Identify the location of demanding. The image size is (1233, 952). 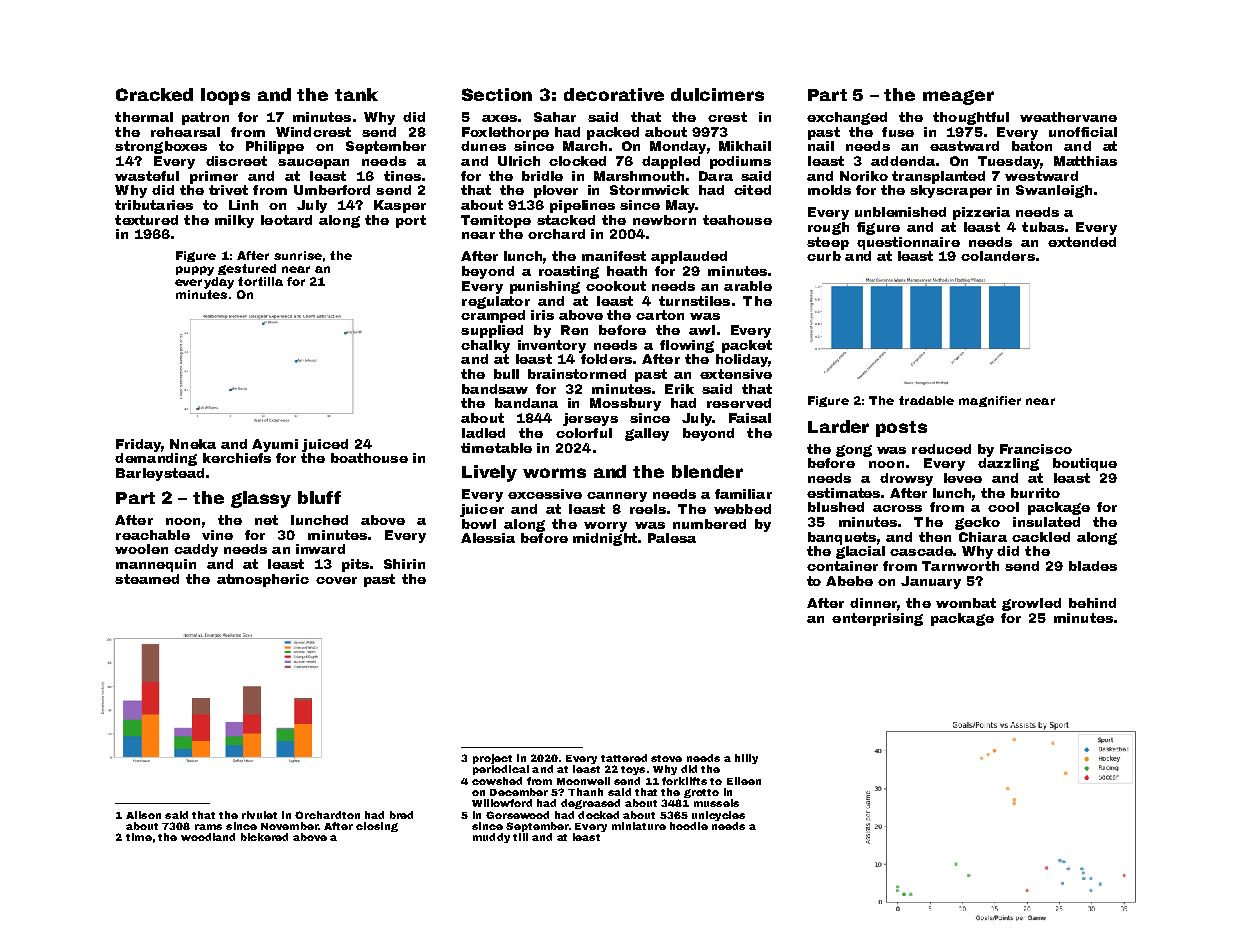
(156, 459).
